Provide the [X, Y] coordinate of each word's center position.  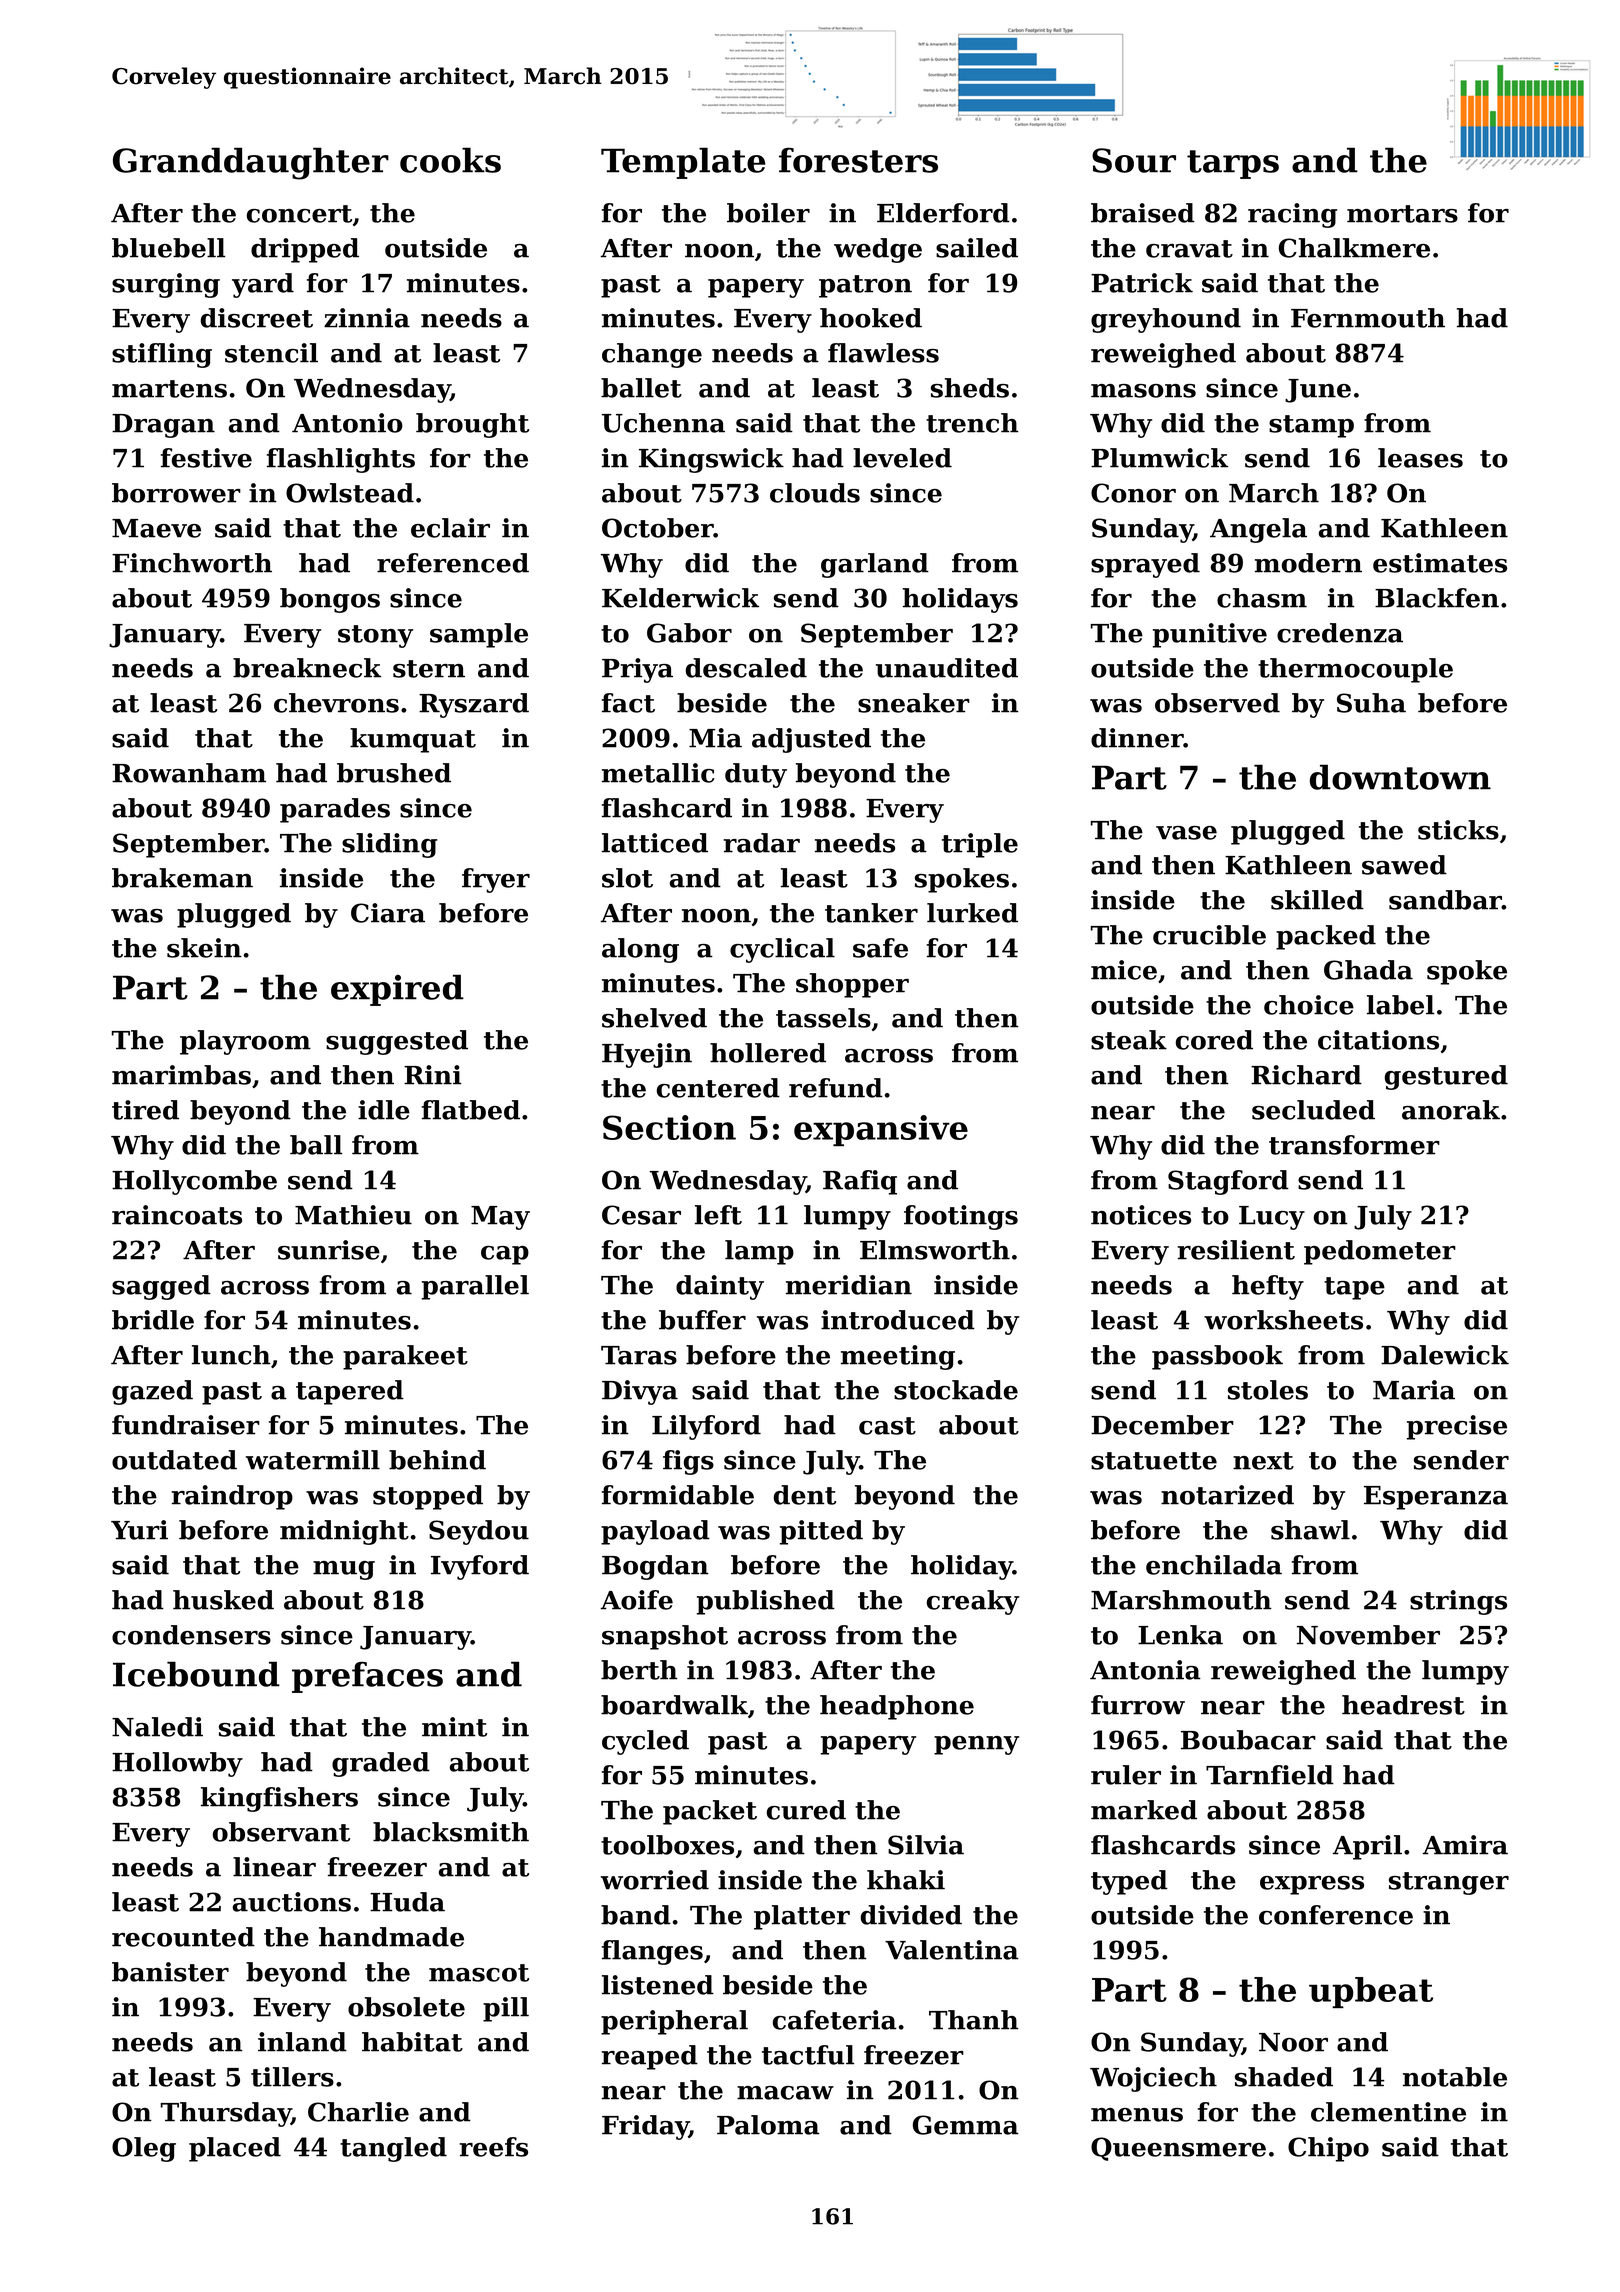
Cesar [641, 1215]
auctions [292, 1902]
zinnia [367, 318]
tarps [1233, 164]
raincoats [177, 1215]
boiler [768, 213]
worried [655, 1880]
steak [1129, 1040]
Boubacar [1248, 1740]
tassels [823, 1018]
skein [204, 948]
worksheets [1283, 1320]
